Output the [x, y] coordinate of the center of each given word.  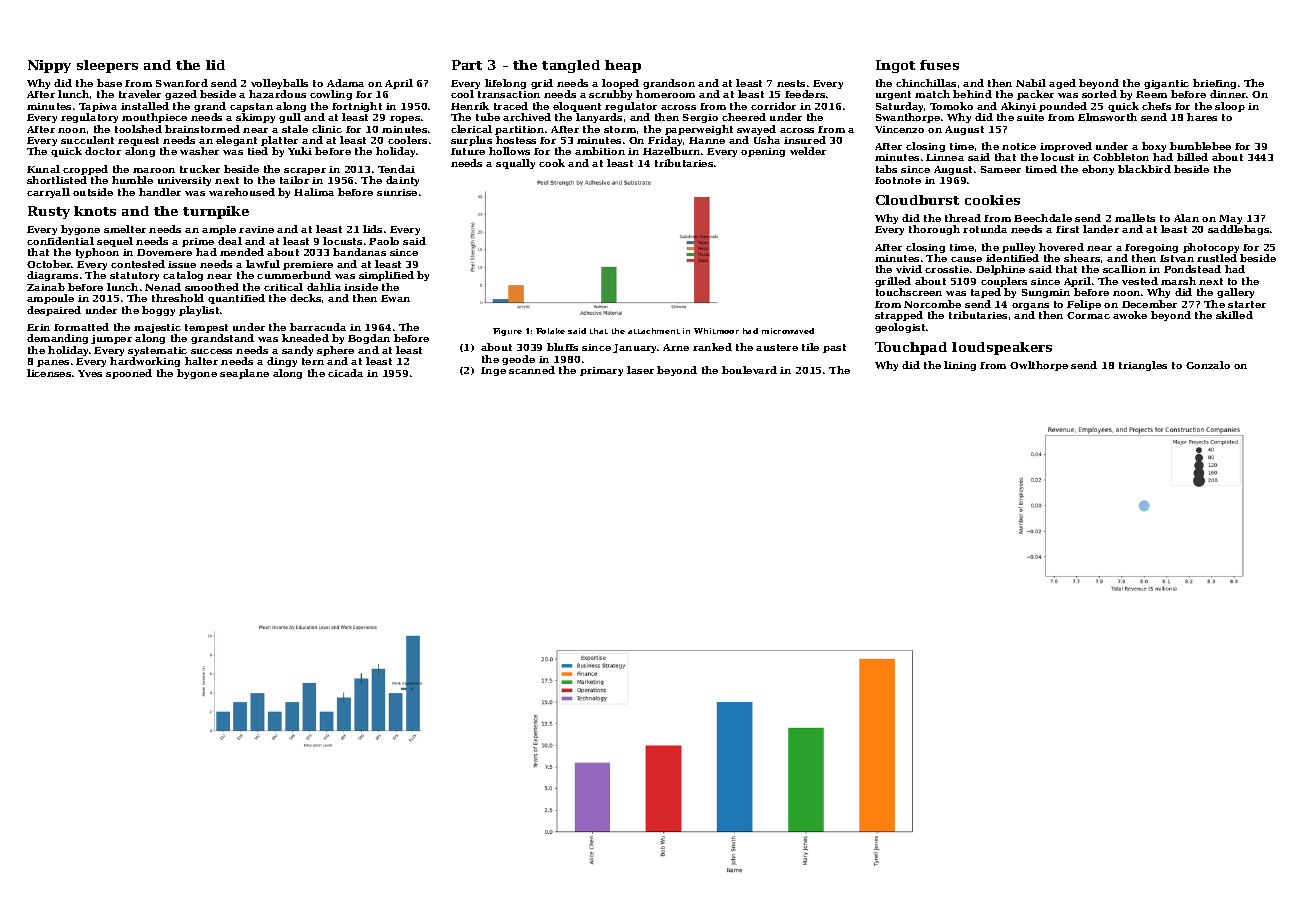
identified [1012, 258]
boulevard [749, 370]
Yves [90, 373]
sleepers [107, 66]
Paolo [384, 241]
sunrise [397, 192]
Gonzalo [1208, 365]
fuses [939, 65]
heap [623, 66]
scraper [305, 171]
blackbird [1144, 169]
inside [361, 287]
